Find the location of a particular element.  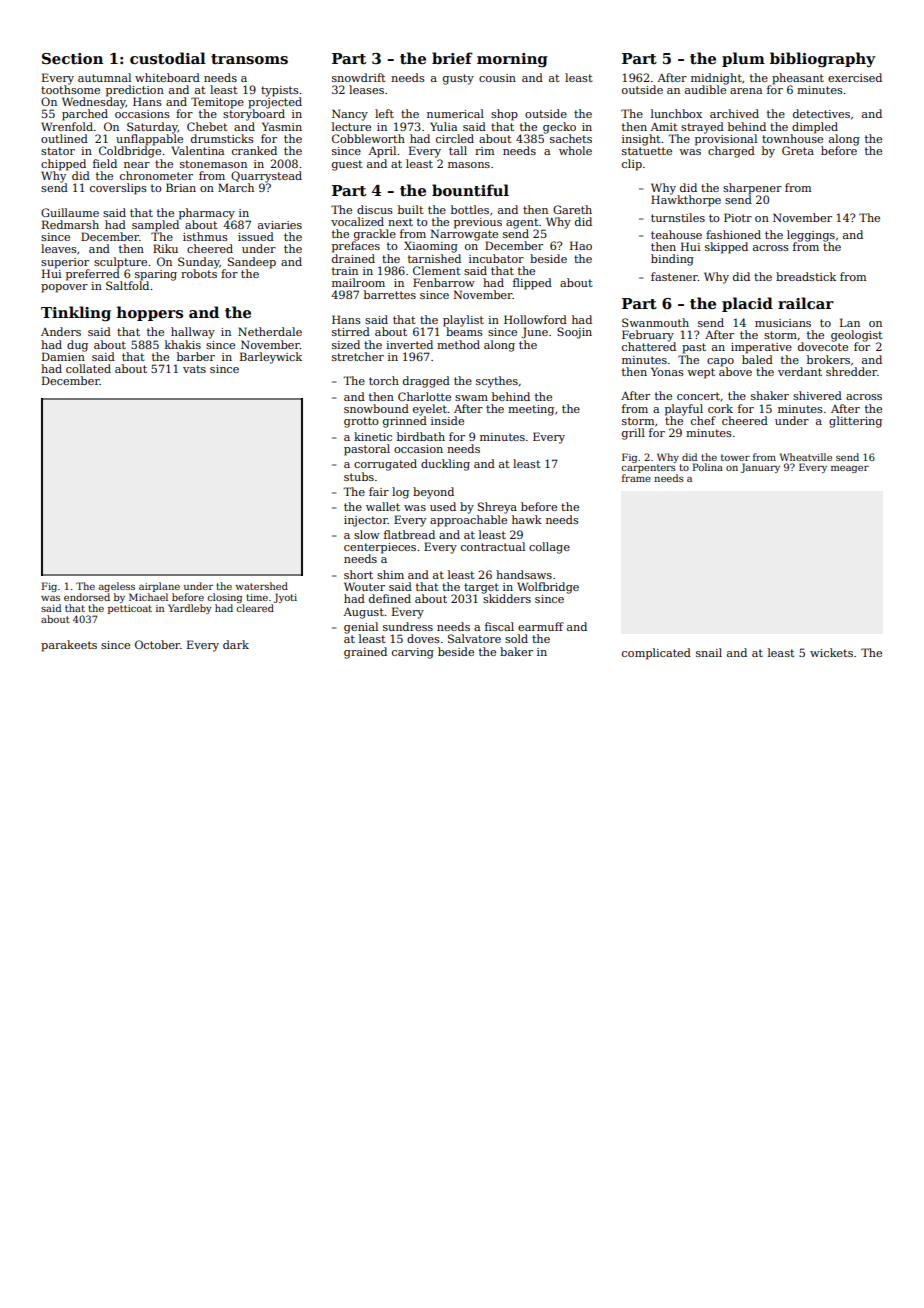

dug is located at coordinates (77, 346).
